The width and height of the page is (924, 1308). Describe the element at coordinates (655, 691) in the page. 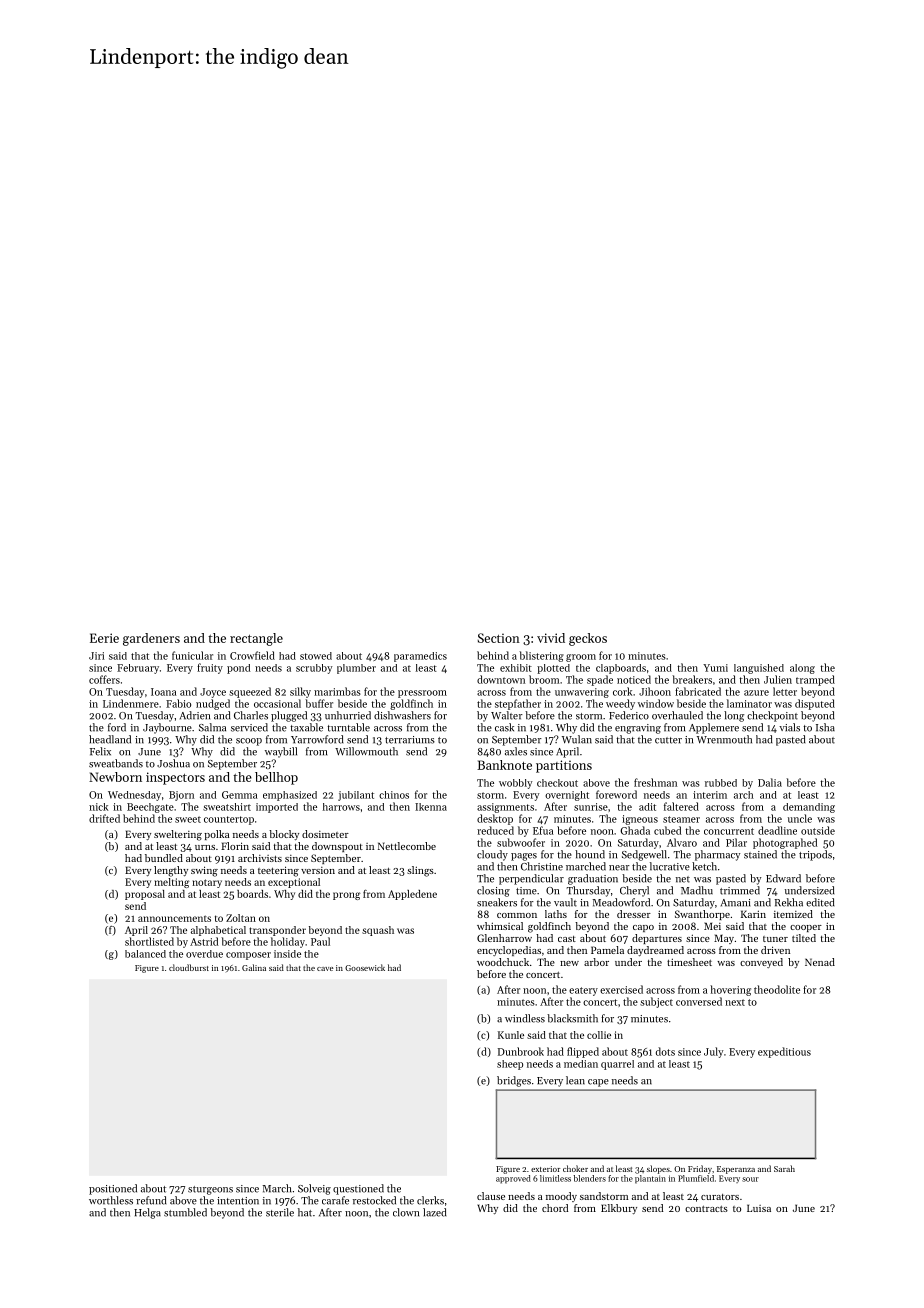

I see `Jihoon` at that location.
